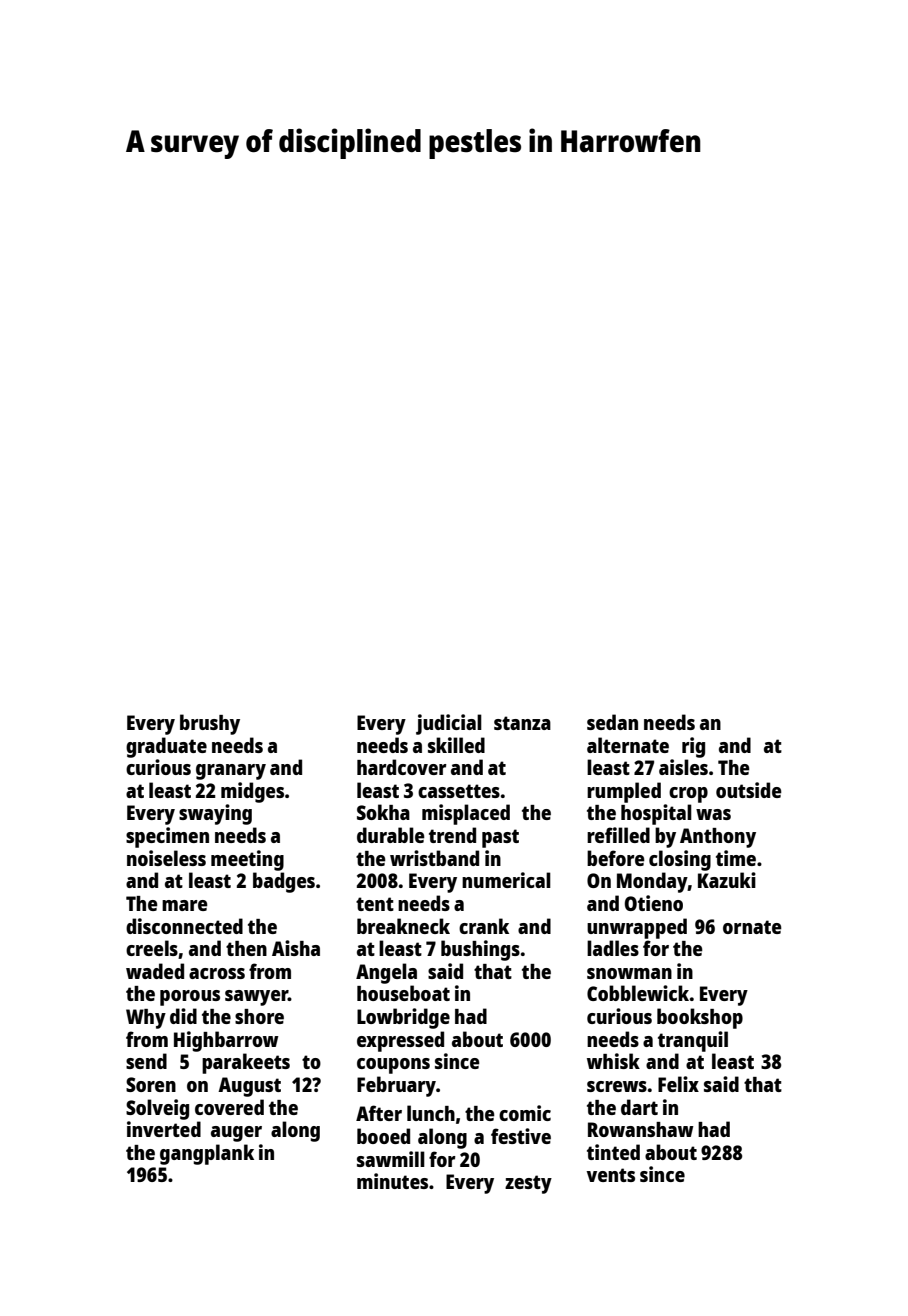  I want to click on numerical, so click(506, 880).
